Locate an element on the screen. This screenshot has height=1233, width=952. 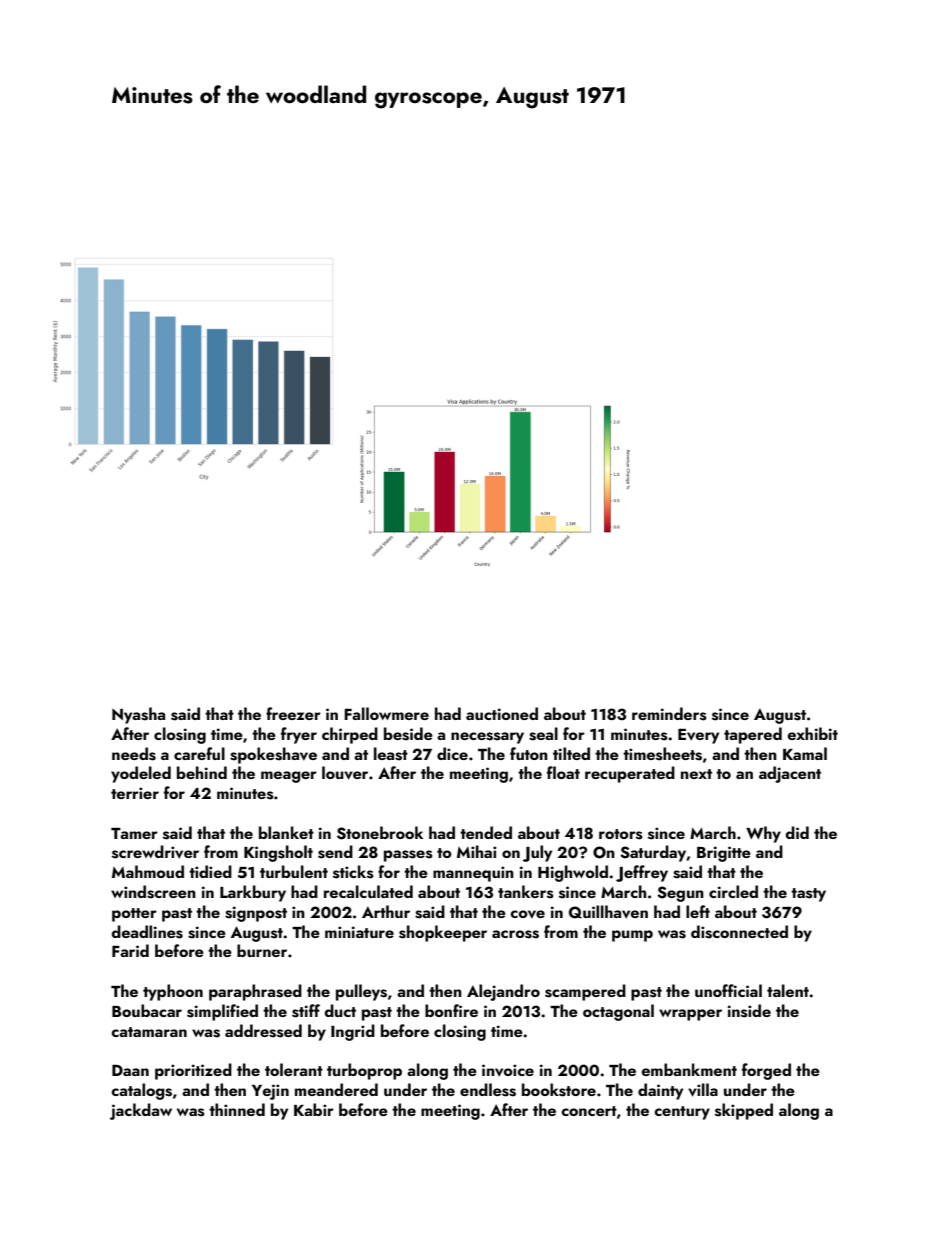
bonfire is located at coordinates (451, 1010).
